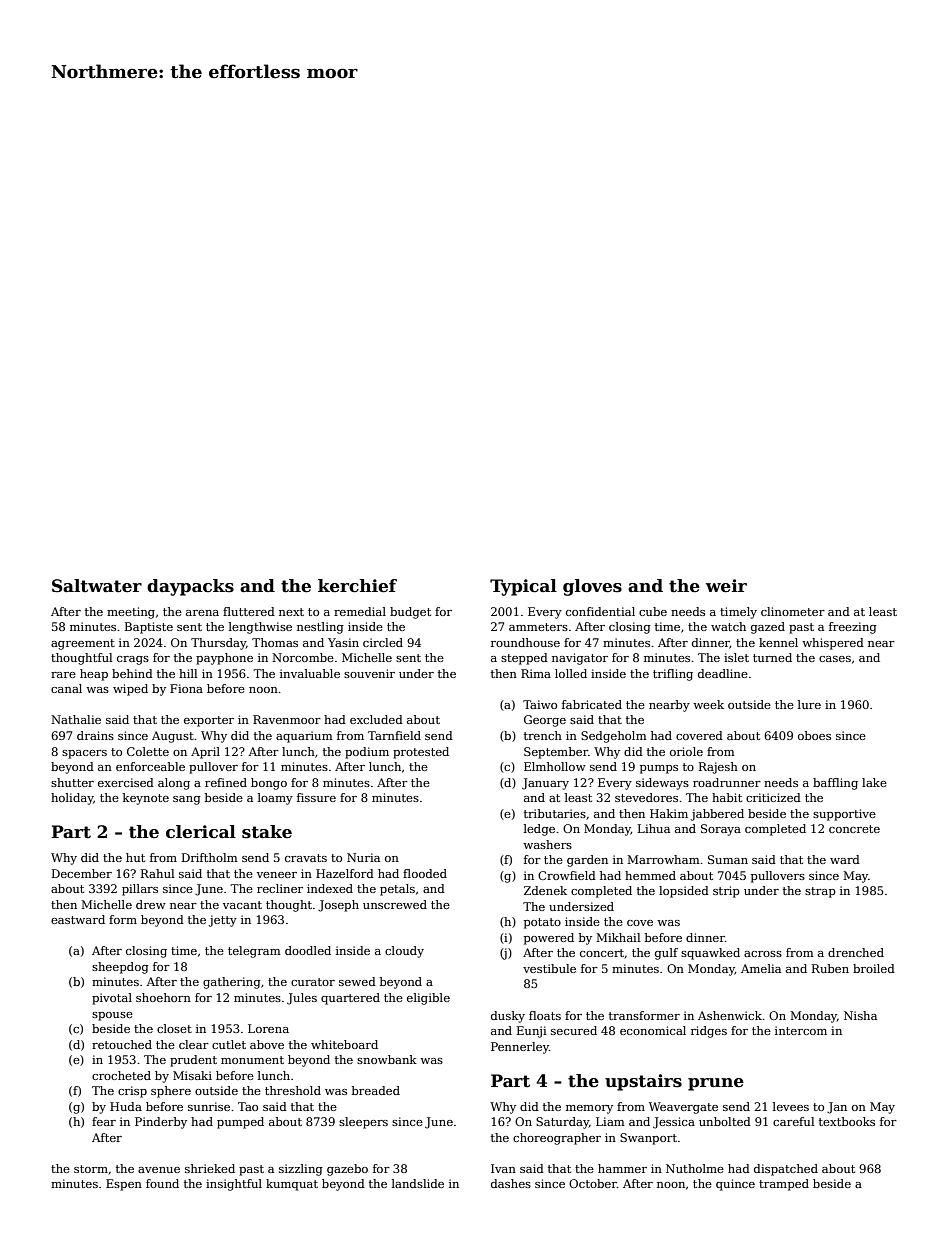 This page has width=952, height=1233. Describe the element at coordinates (538, 627) in the page. I see `ammeters` at that location.
